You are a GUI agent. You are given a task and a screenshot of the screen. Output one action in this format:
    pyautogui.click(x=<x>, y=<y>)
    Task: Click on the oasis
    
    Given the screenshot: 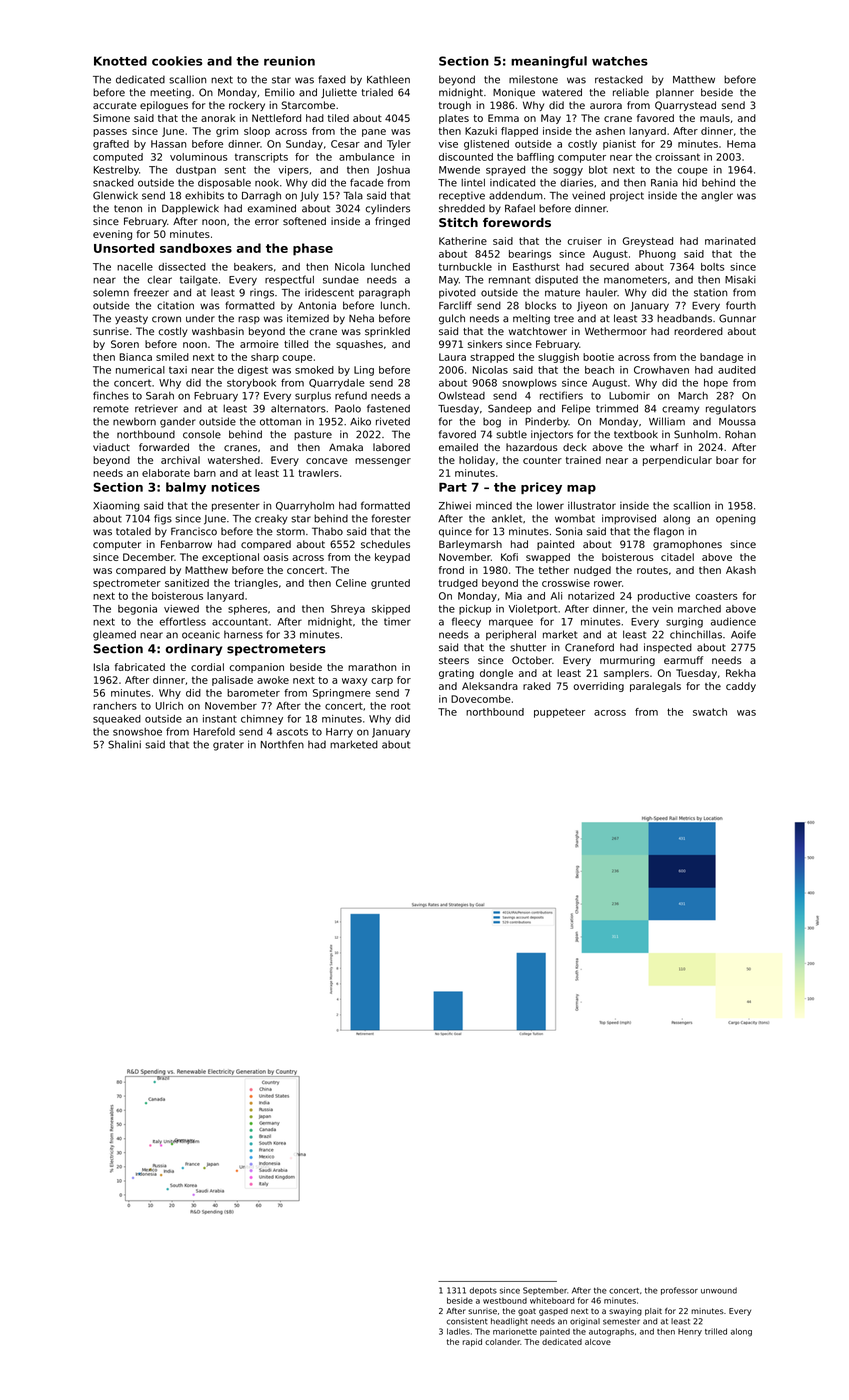 What is the action you would take?
    pyautogui.click(x=276, y=557)
